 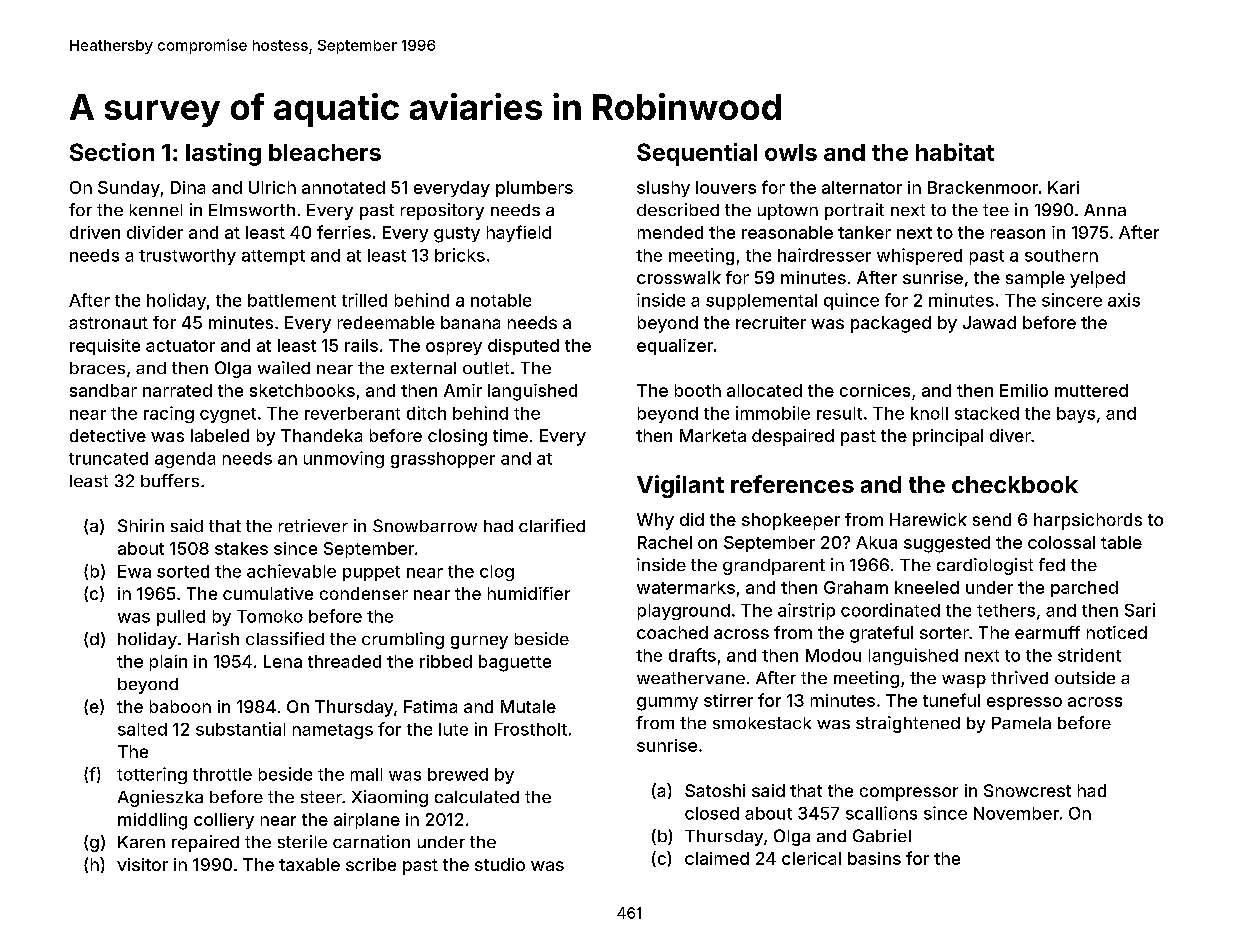 I want to click on Snowbarrow, so click(x=425, y=525).
